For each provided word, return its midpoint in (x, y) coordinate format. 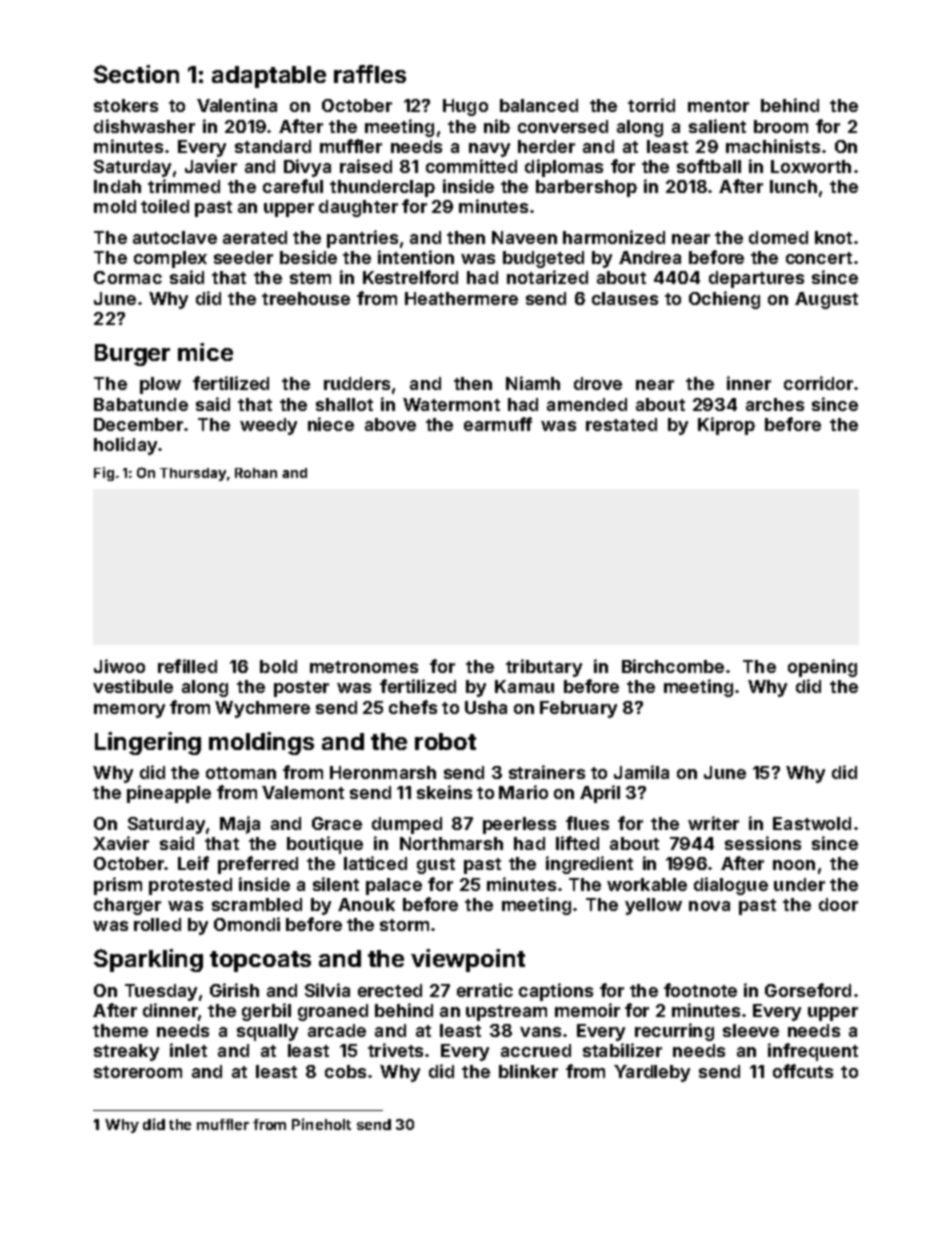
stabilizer (622, 1050)
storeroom (138, 1072)
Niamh (533, 383)
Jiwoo (119, 666)
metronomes (364, 667)
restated (621, 424)
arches (775, 404)
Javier (211, 166)
